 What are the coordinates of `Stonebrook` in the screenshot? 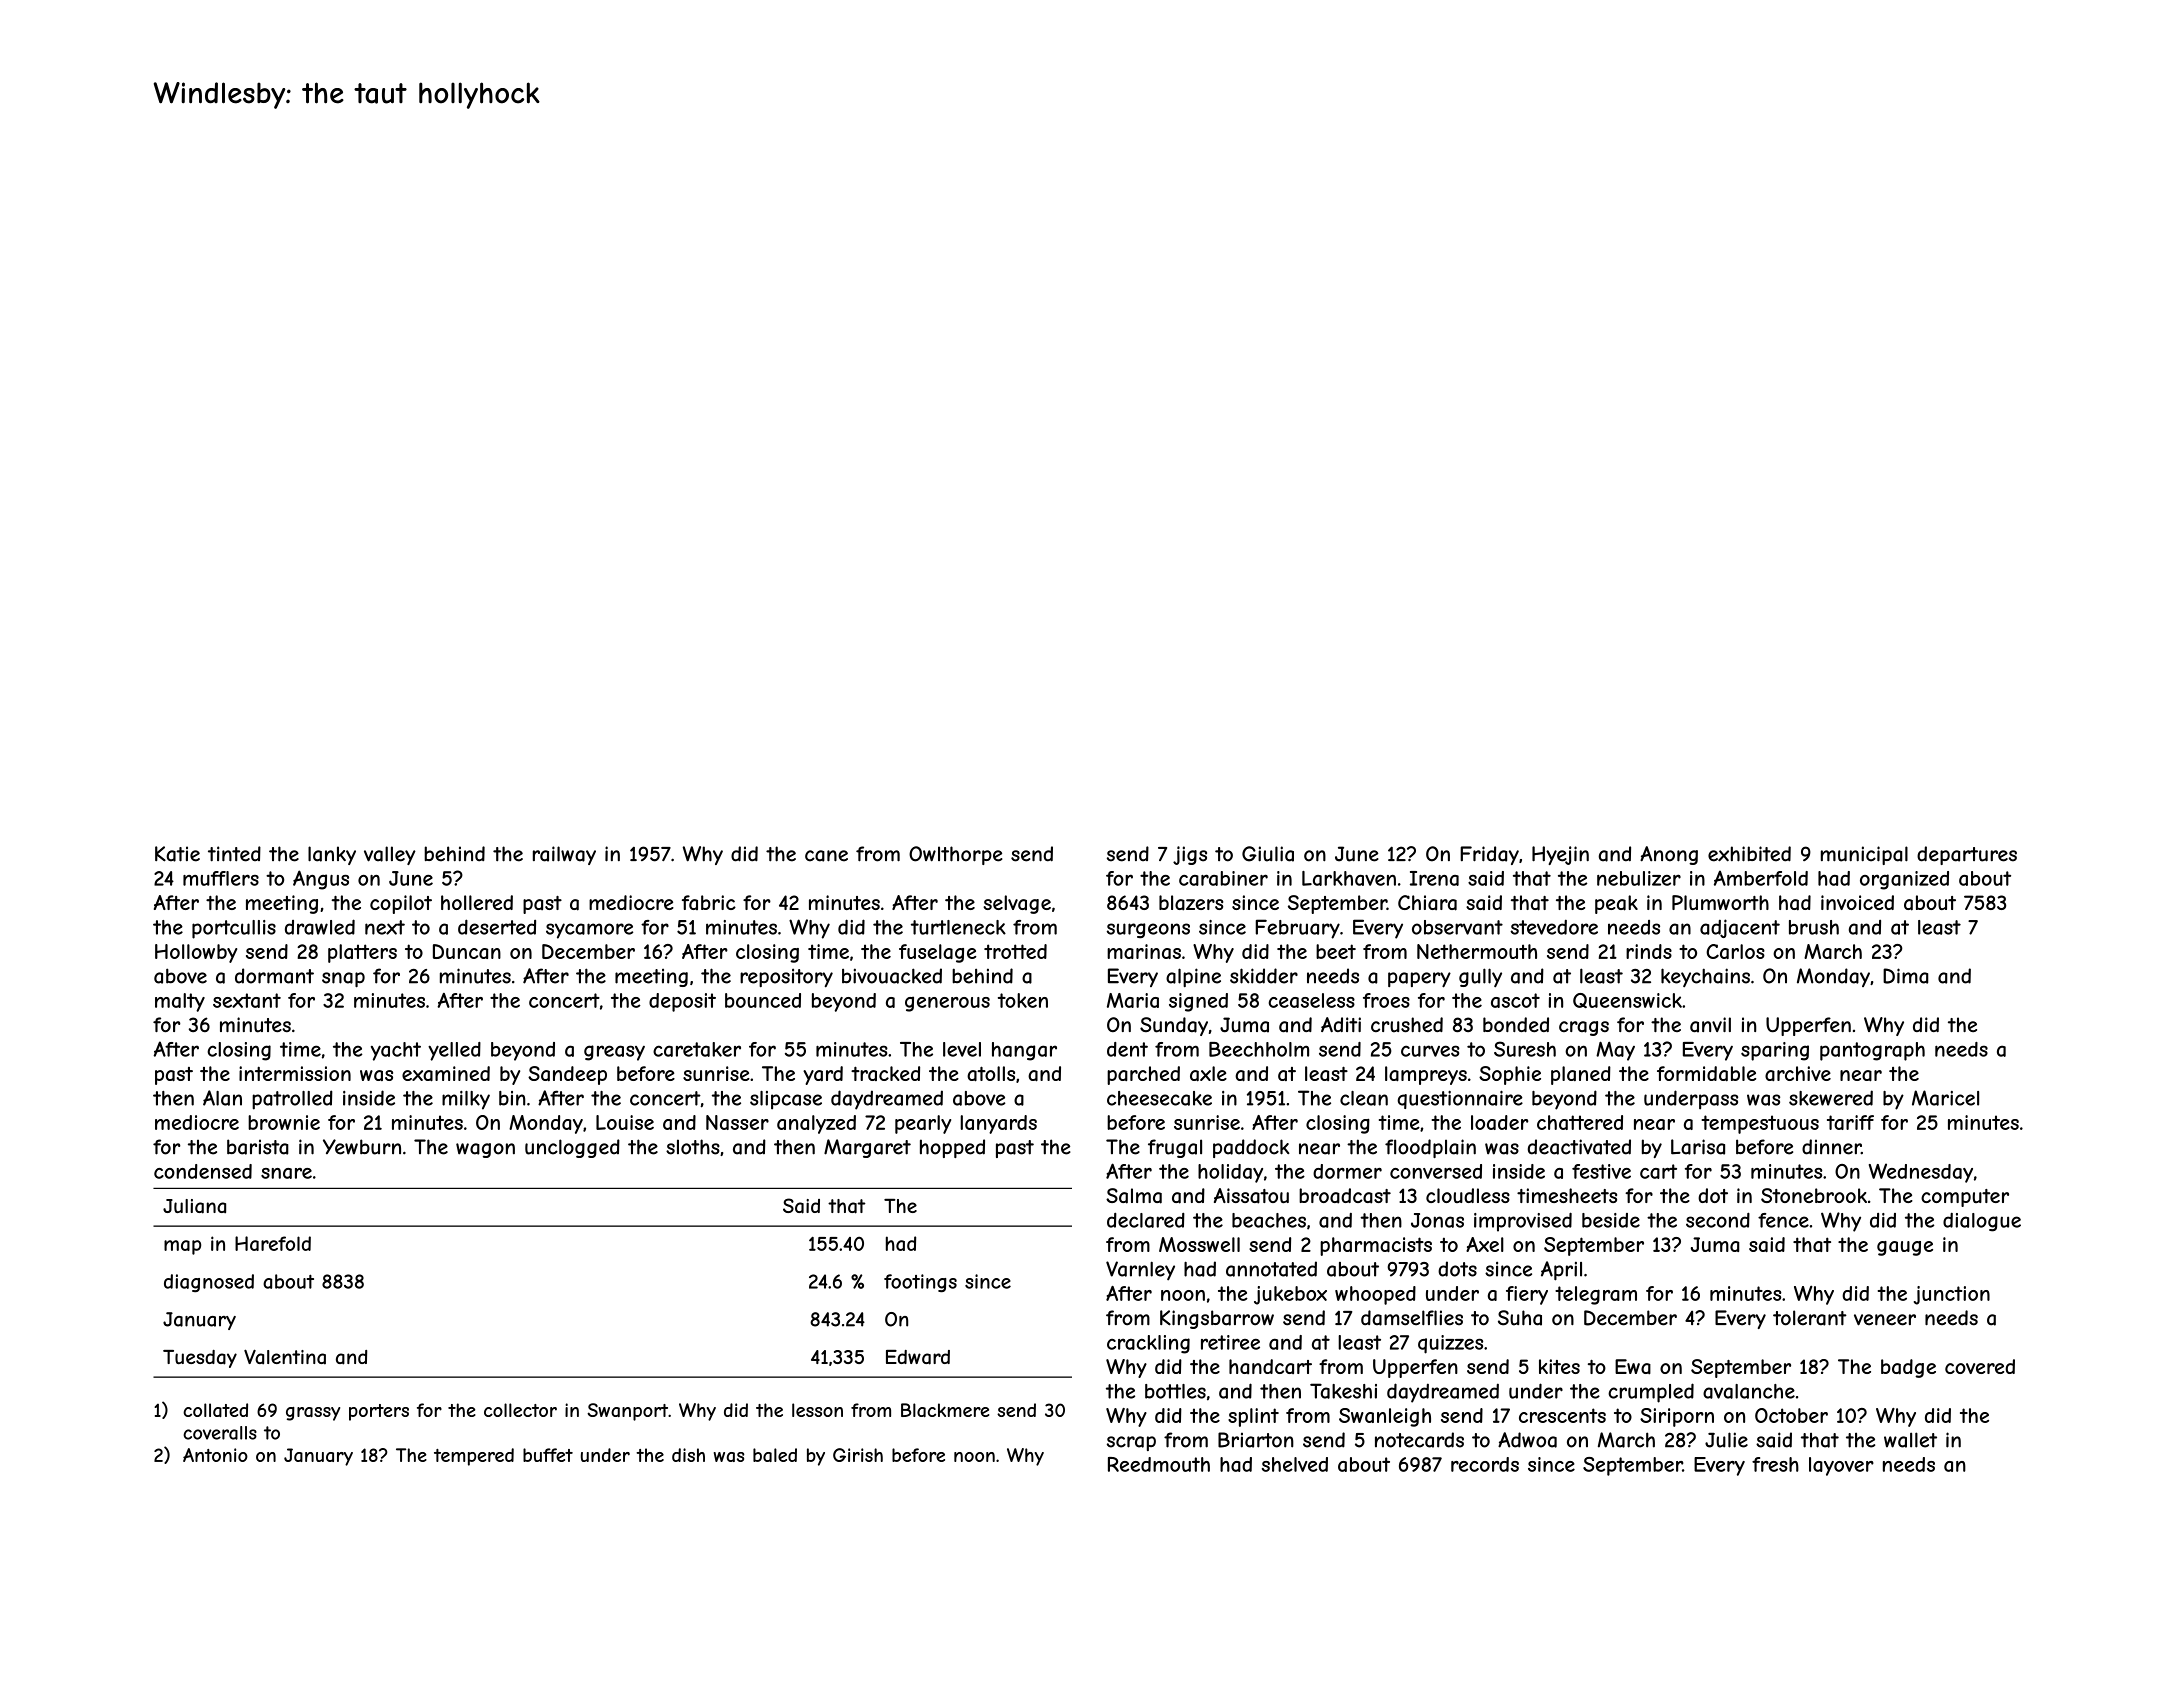 It's located at (1814, 1195).
